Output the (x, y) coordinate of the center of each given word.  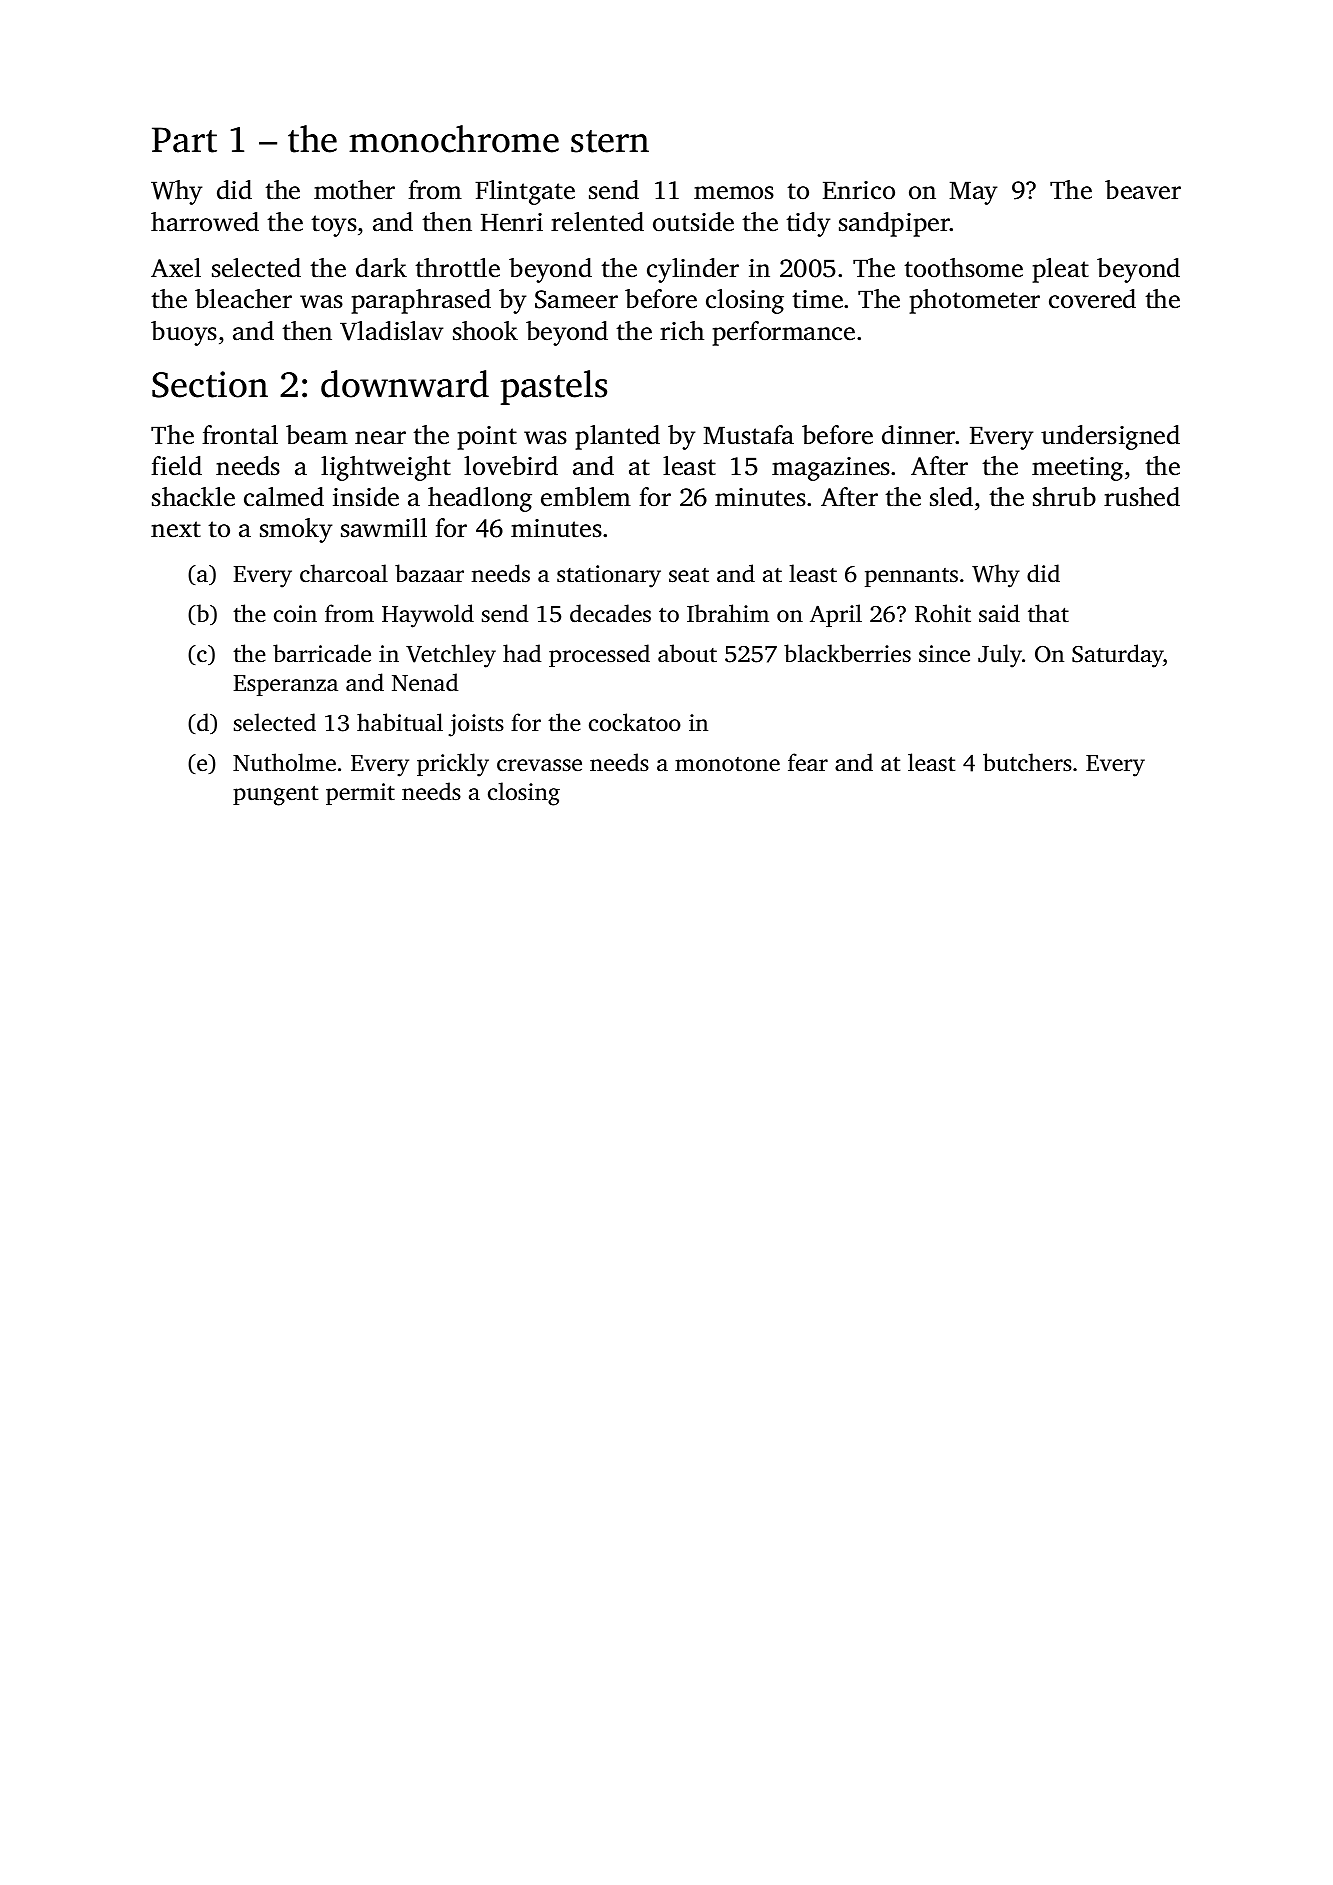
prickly (453, 765)
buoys (184, 333)
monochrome (454, 139)
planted (617, 437)
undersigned (1110, 437)
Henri (512, 222)
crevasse (539, 765)
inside (366, 497)
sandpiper (894, 224)
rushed (1142, 497)
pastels (553, 387)
